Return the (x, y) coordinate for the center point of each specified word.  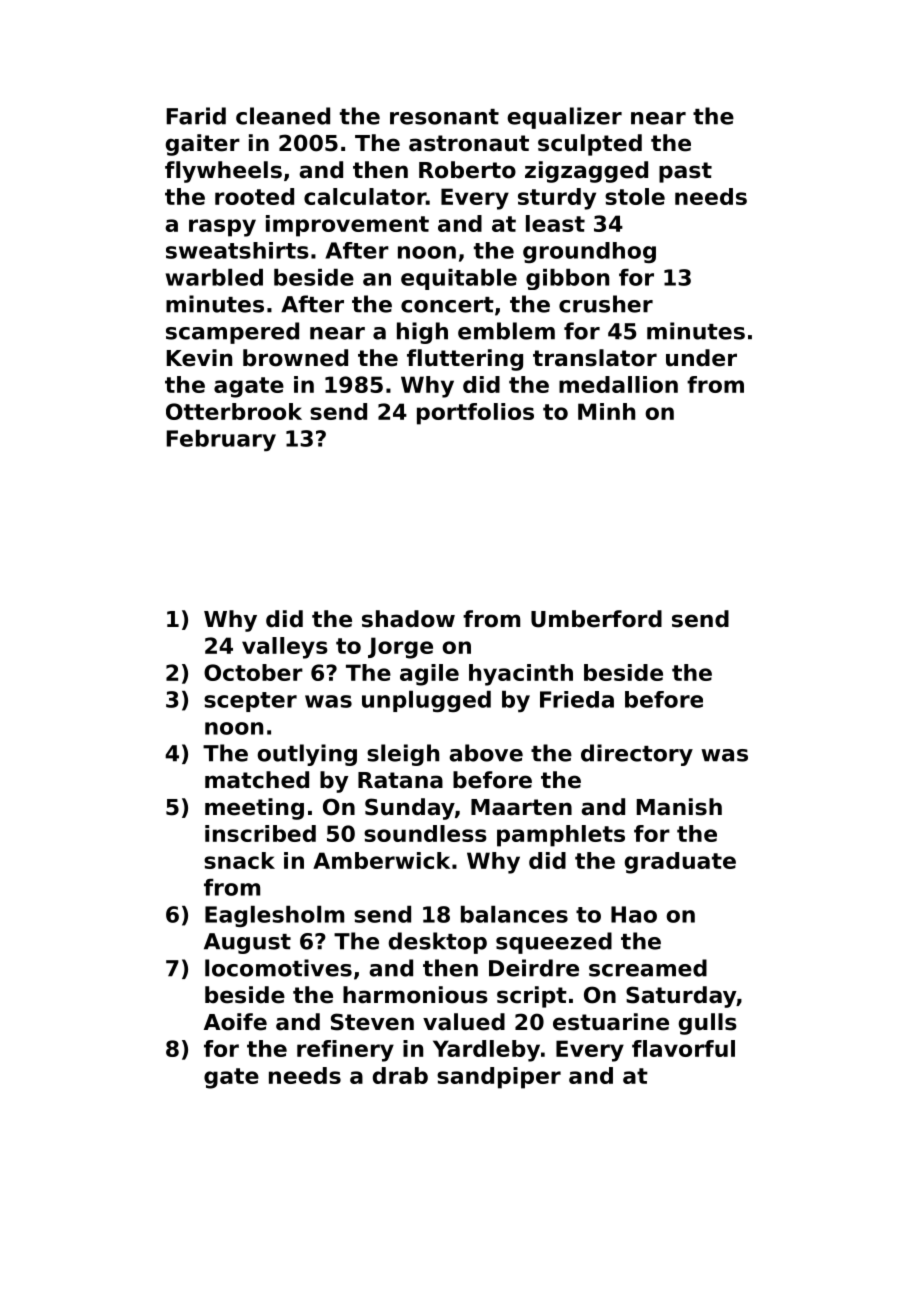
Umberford (596, 619)
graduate (680, 863)
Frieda (577, 699)
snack (239, 860)
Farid (196, 116)
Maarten (521, 807)
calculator (365, 196)
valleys (285, 648)
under (701, 358)
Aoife (235, 1022)
